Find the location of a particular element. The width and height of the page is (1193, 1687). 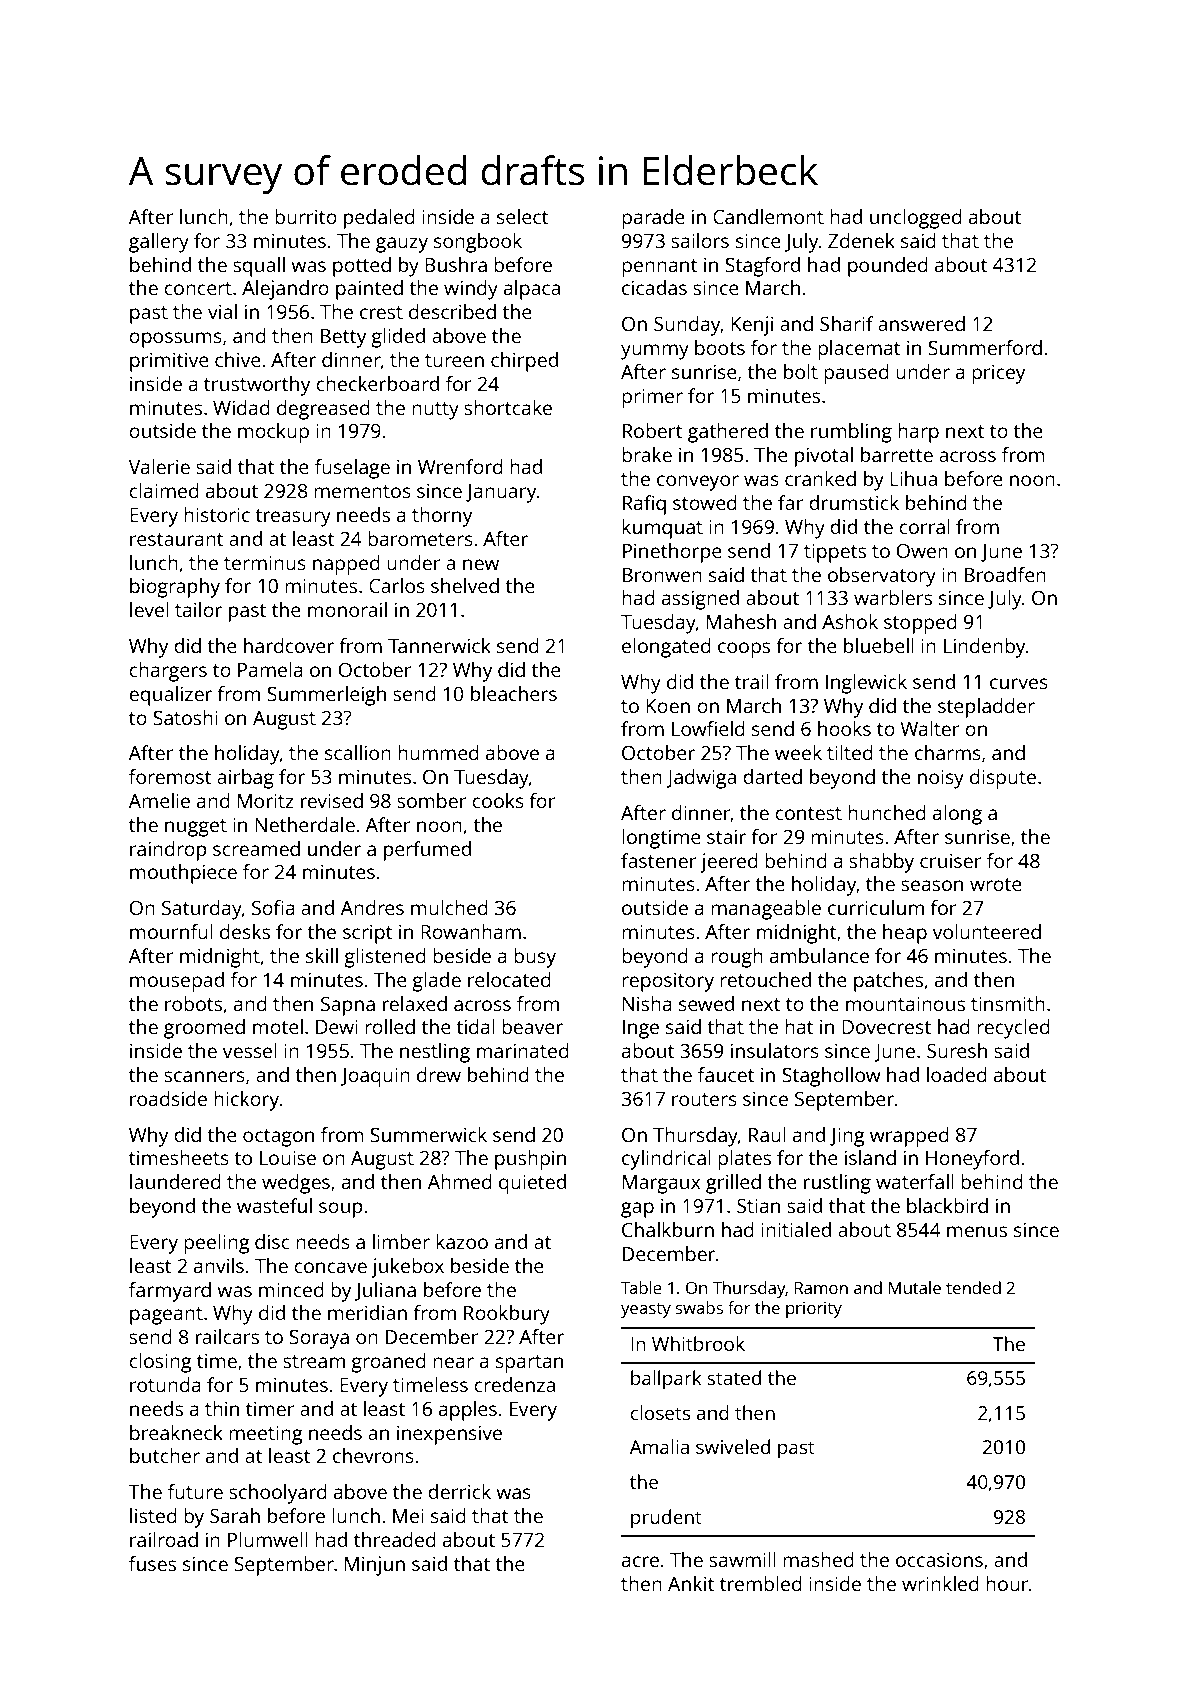

Jing is located at coordinates (847, 1137).
